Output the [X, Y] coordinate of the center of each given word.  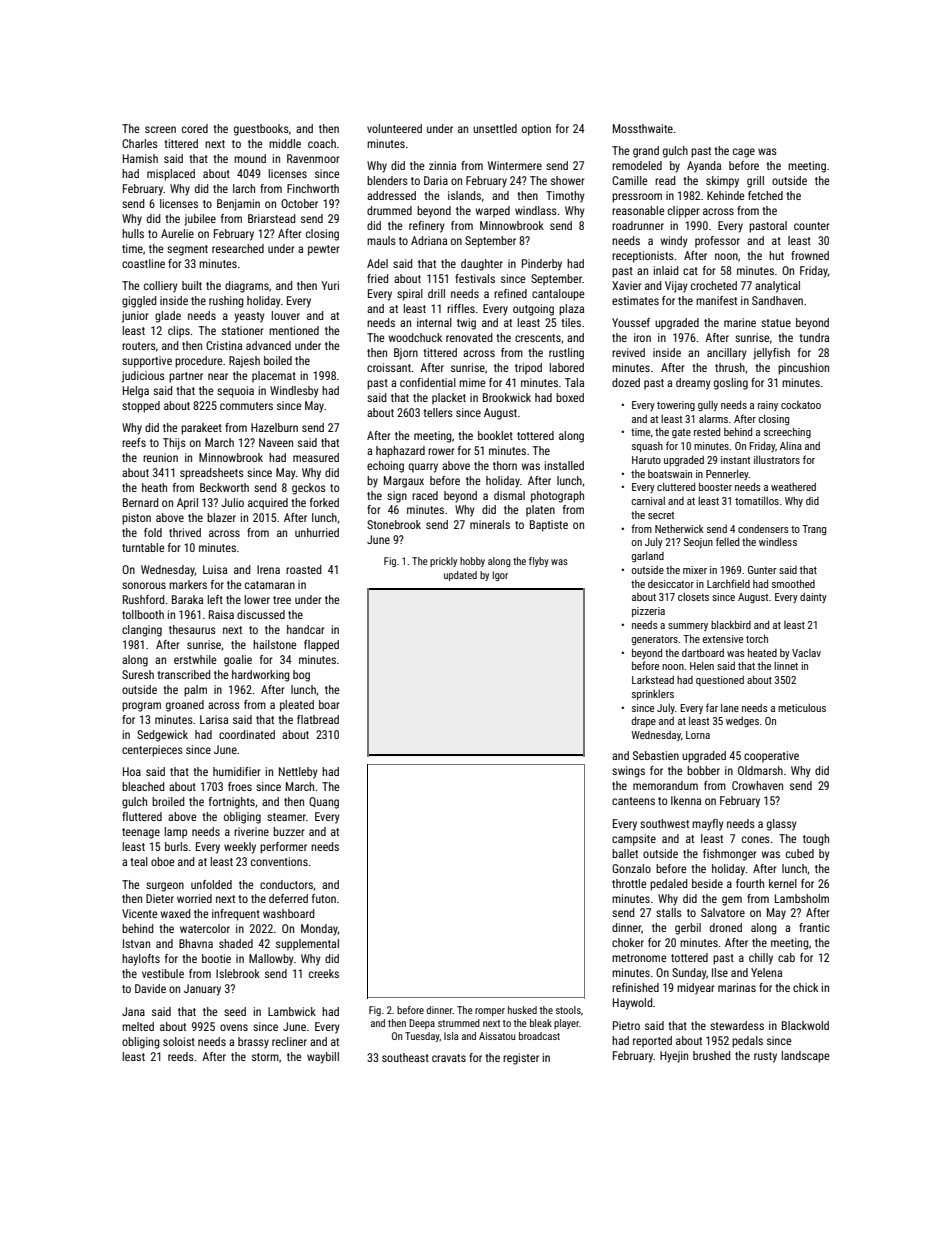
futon [324, 898]
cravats [449, 1058]
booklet [495, 435]
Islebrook [238, 973]
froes [240, 786]
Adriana [429, 240]
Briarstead [272, 218]
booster [715, 486]
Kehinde [726, 195]
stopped [141, 407]
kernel [783, 883]
